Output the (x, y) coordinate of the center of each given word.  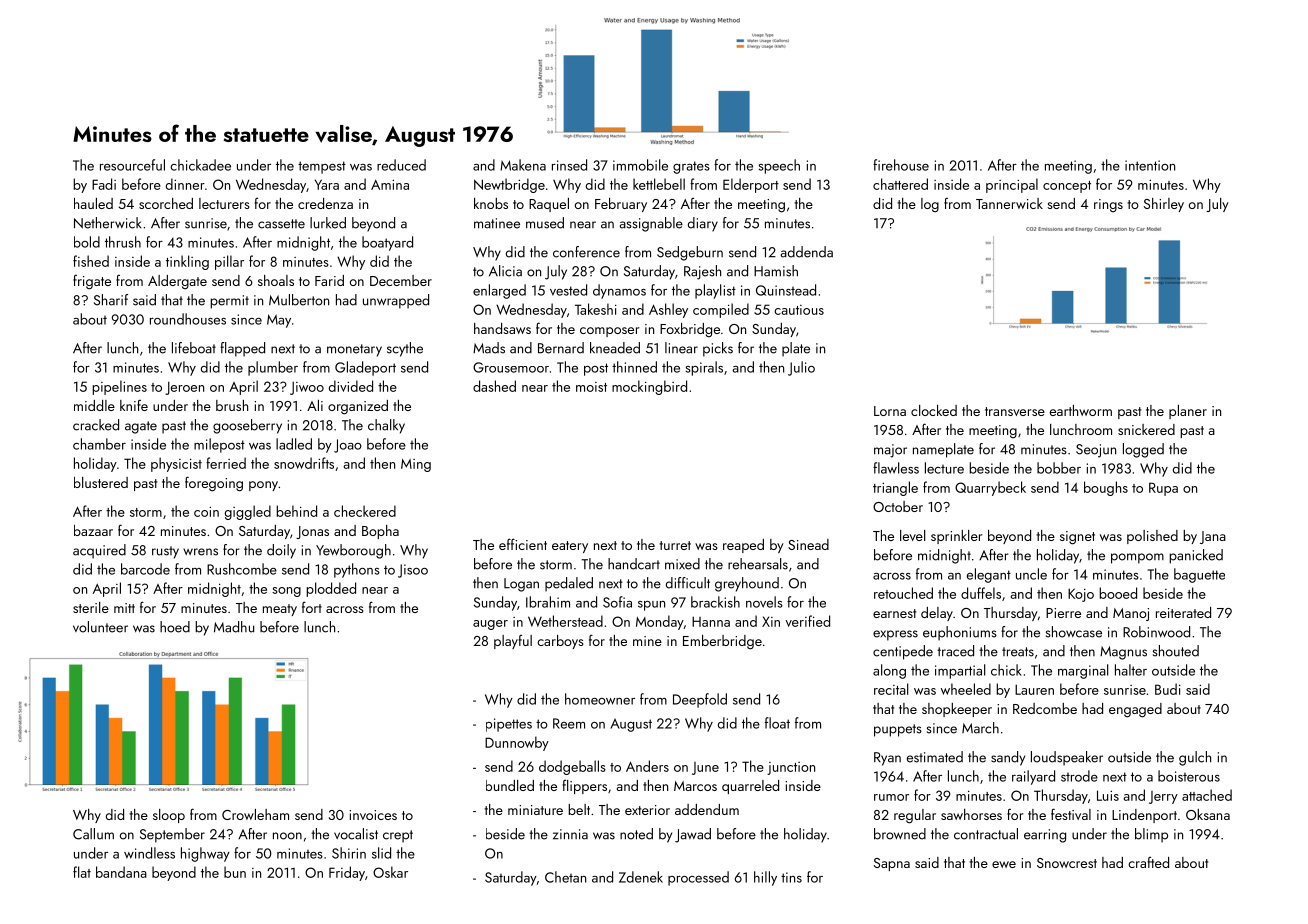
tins (791, 877)
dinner (185, 184)
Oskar (390, 872)
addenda (806, 252)
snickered (1146, 429)
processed (698, 878)
